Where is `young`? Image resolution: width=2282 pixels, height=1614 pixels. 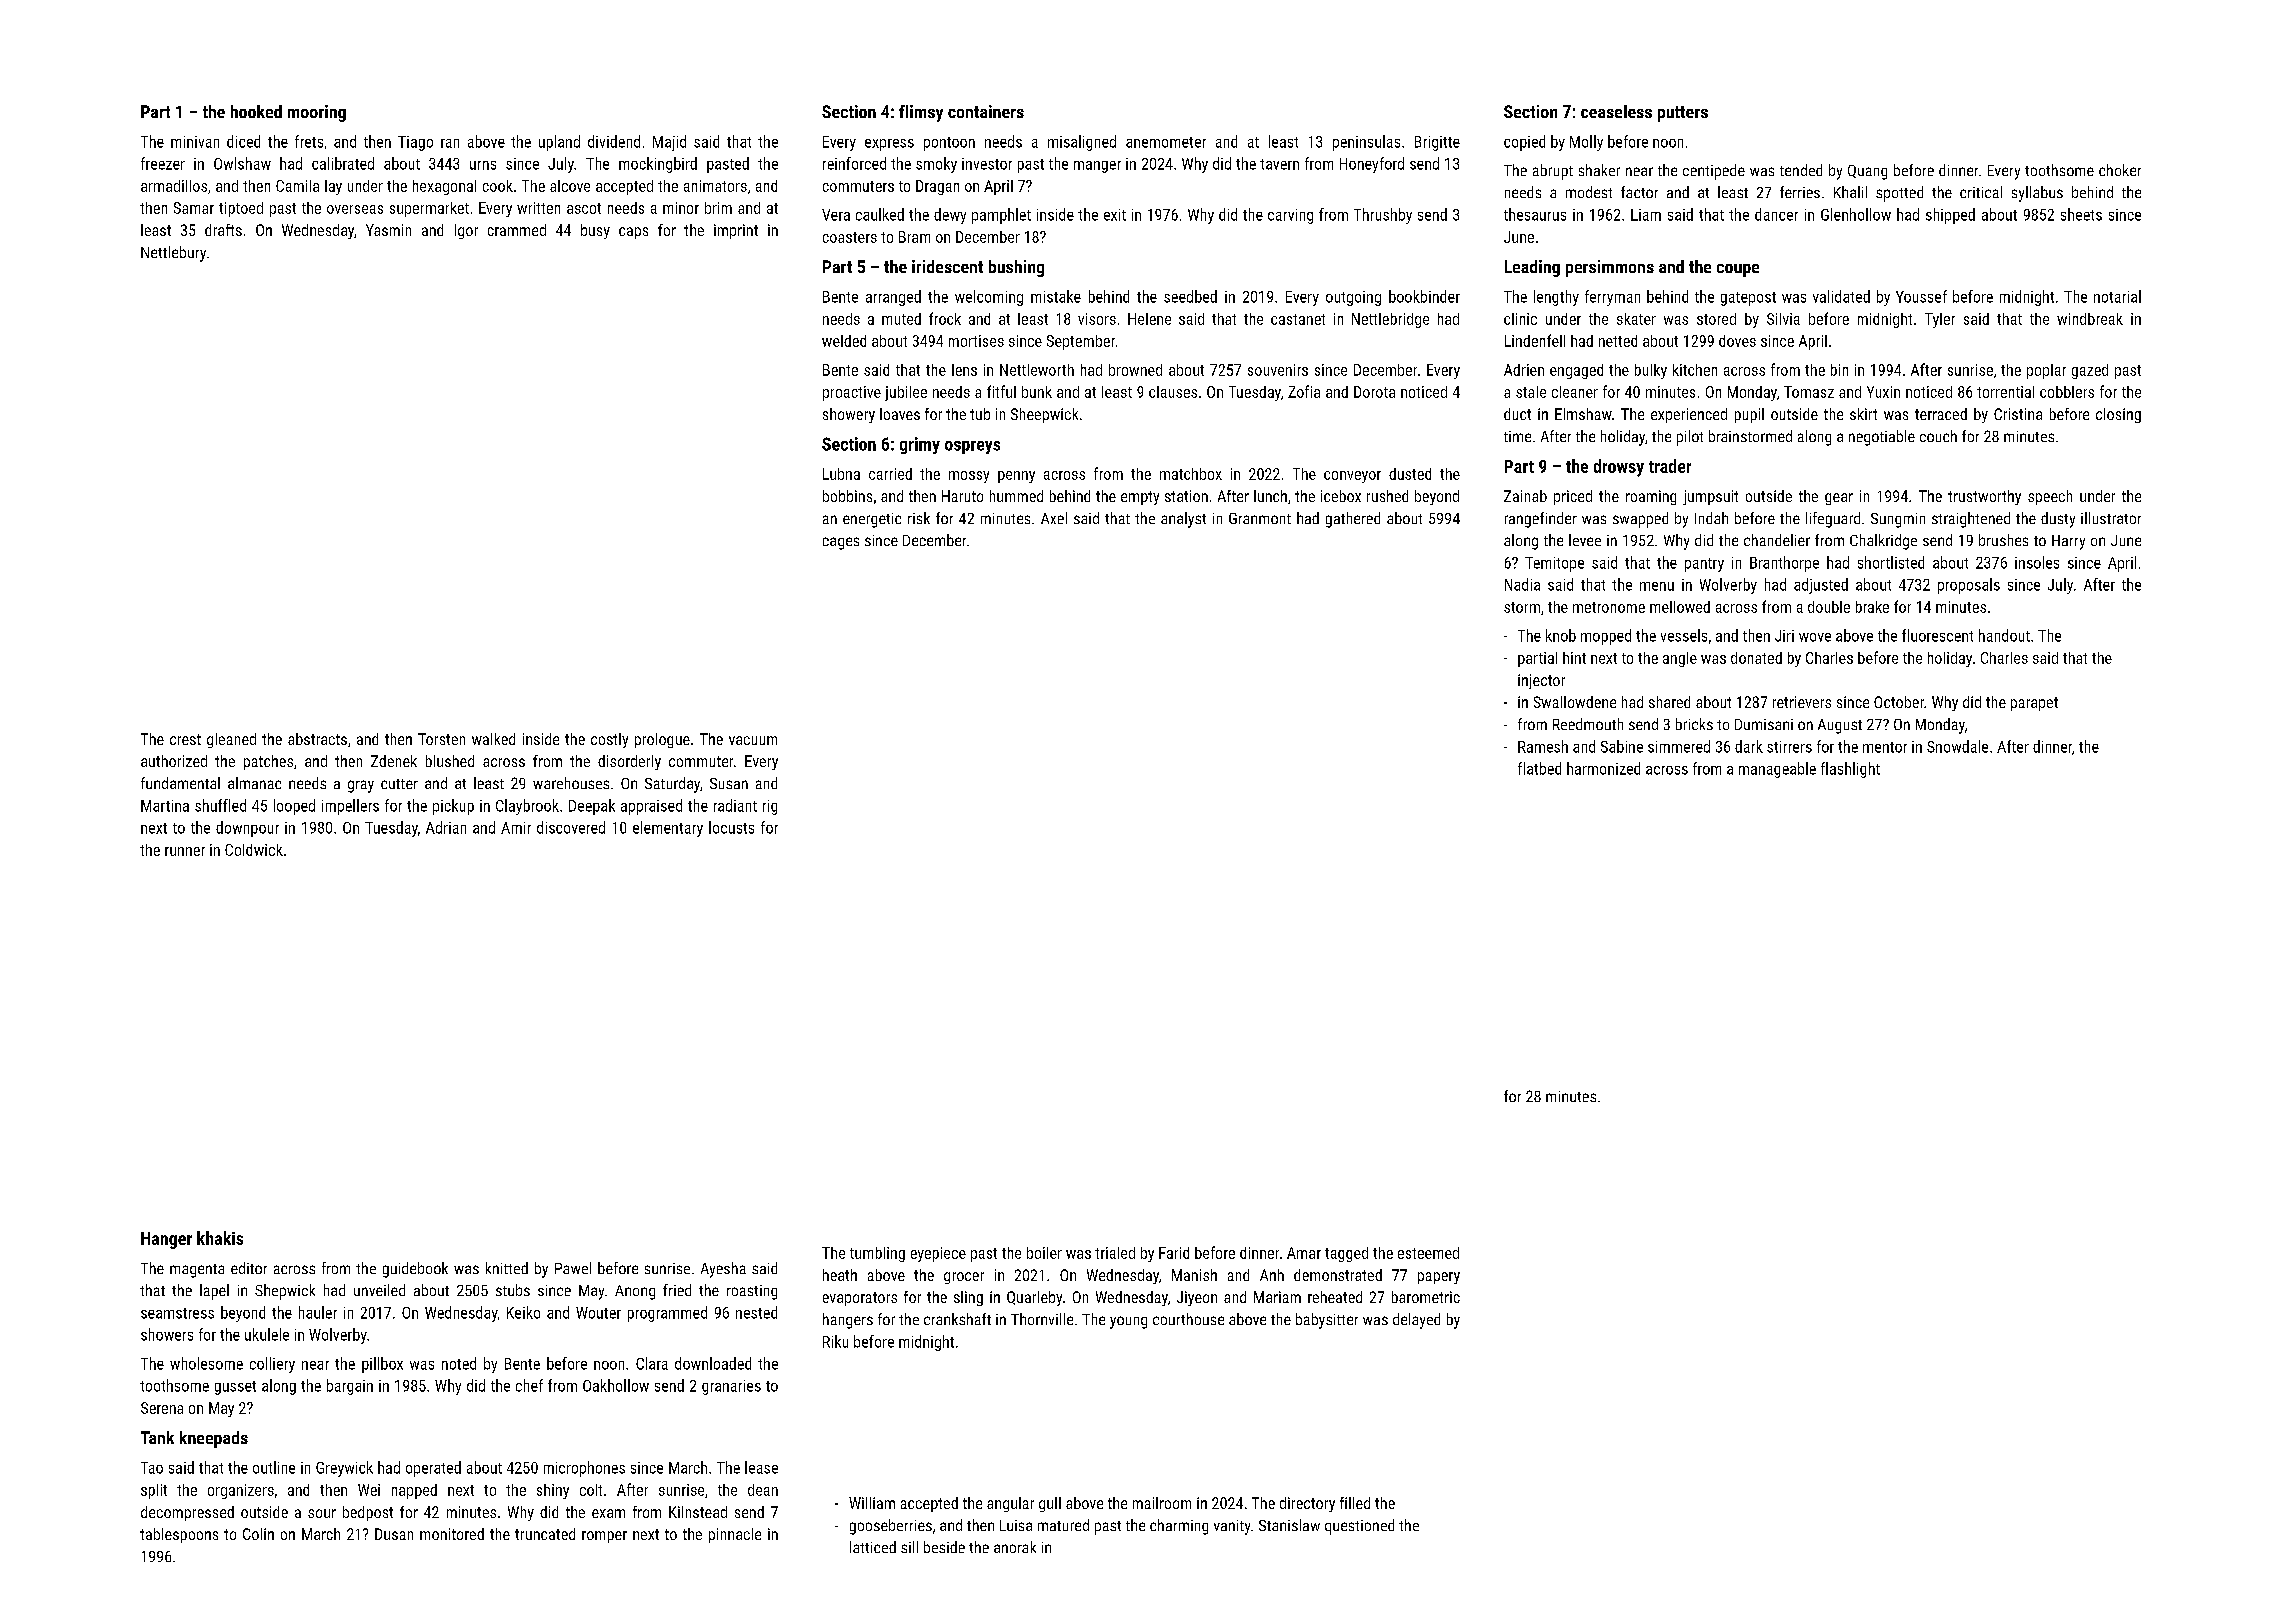 young is located at coordinates (1128, 1322).
